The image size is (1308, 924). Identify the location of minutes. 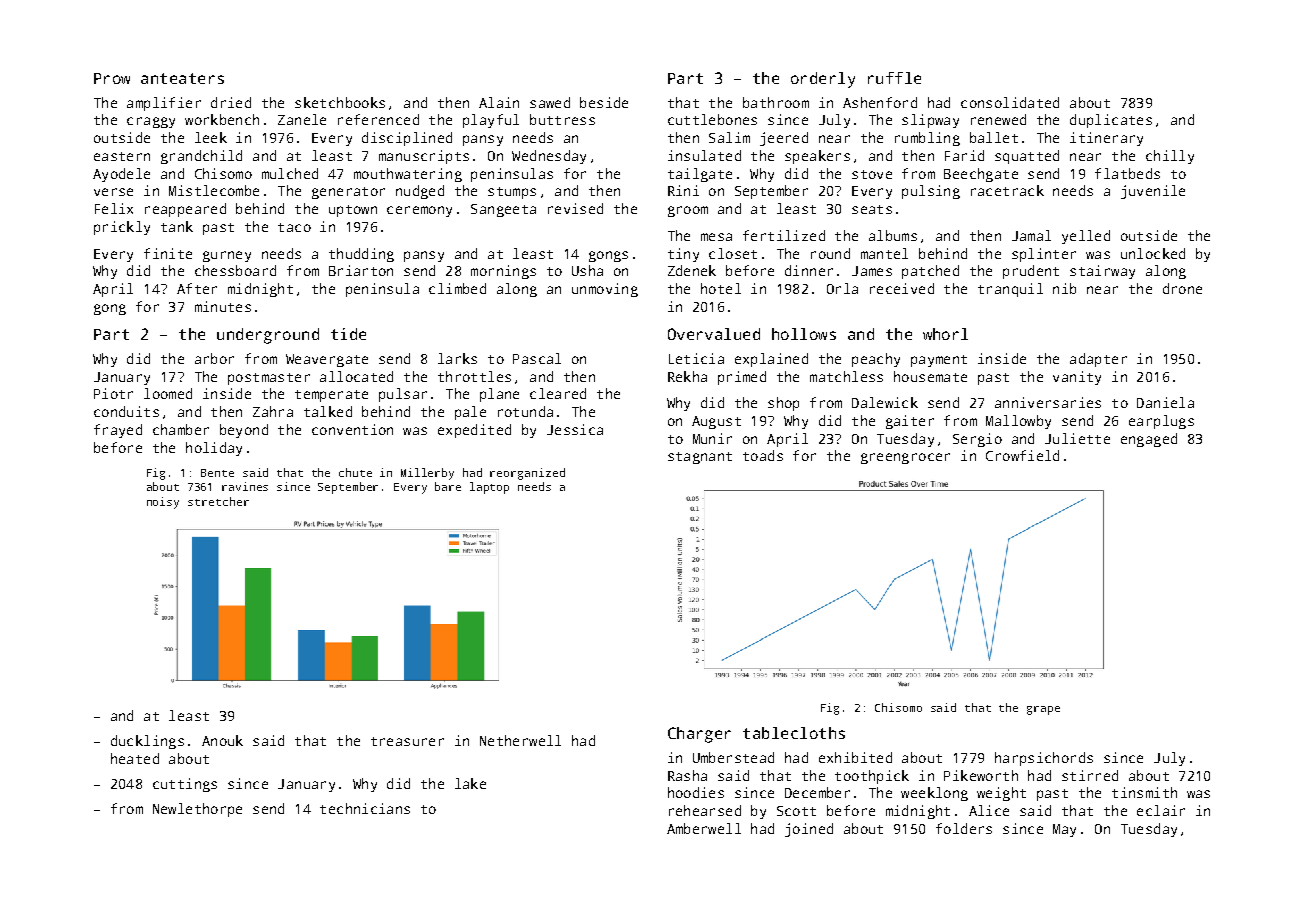
(223, 306).
